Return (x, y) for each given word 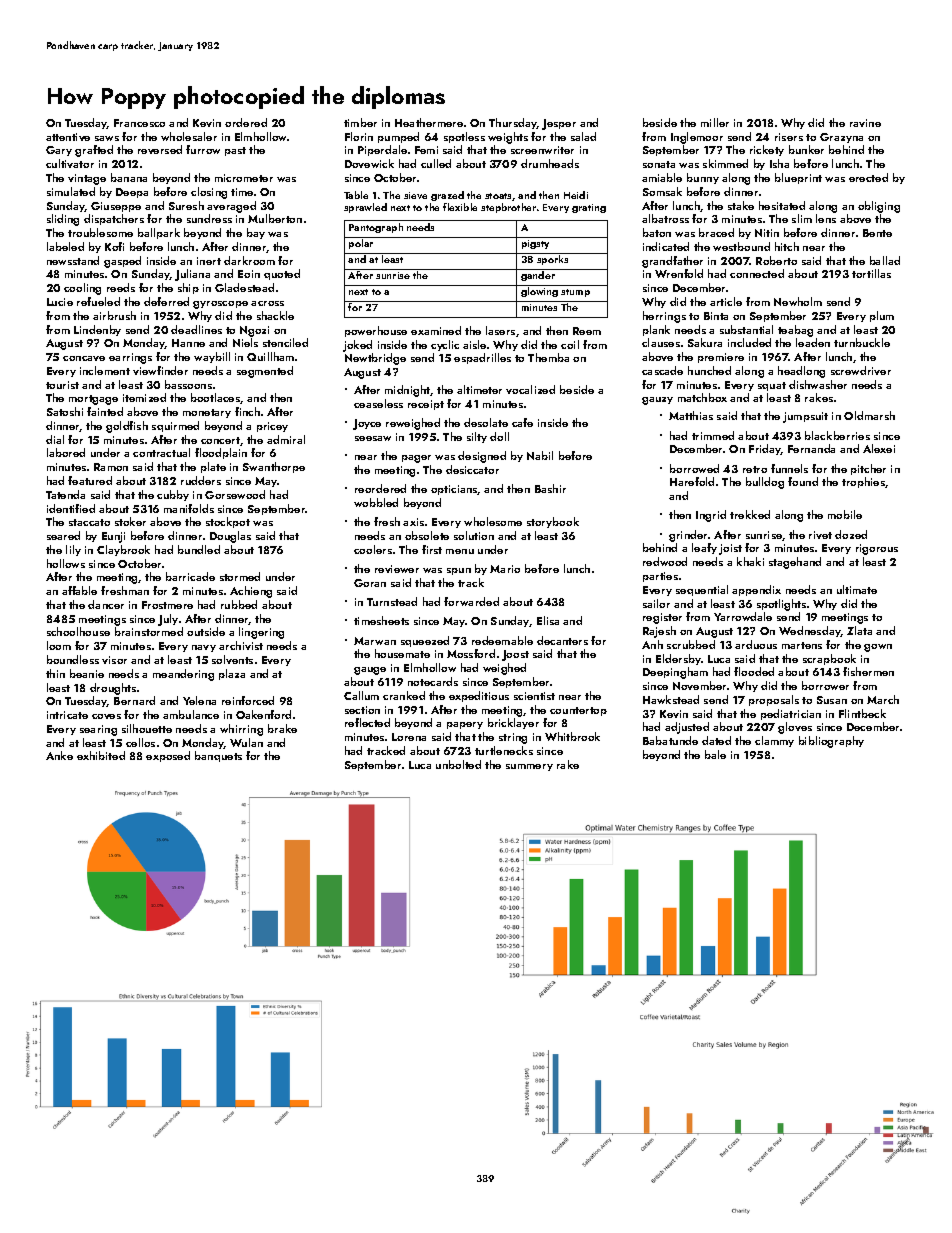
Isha (779, 163)
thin (55, 673)
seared (63, 535)
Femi (426, 150)
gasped (122, 262)
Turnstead (392, 601)
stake (741, 205)
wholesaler (189, 136)
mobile (845, 514)
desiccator (472, 469)
